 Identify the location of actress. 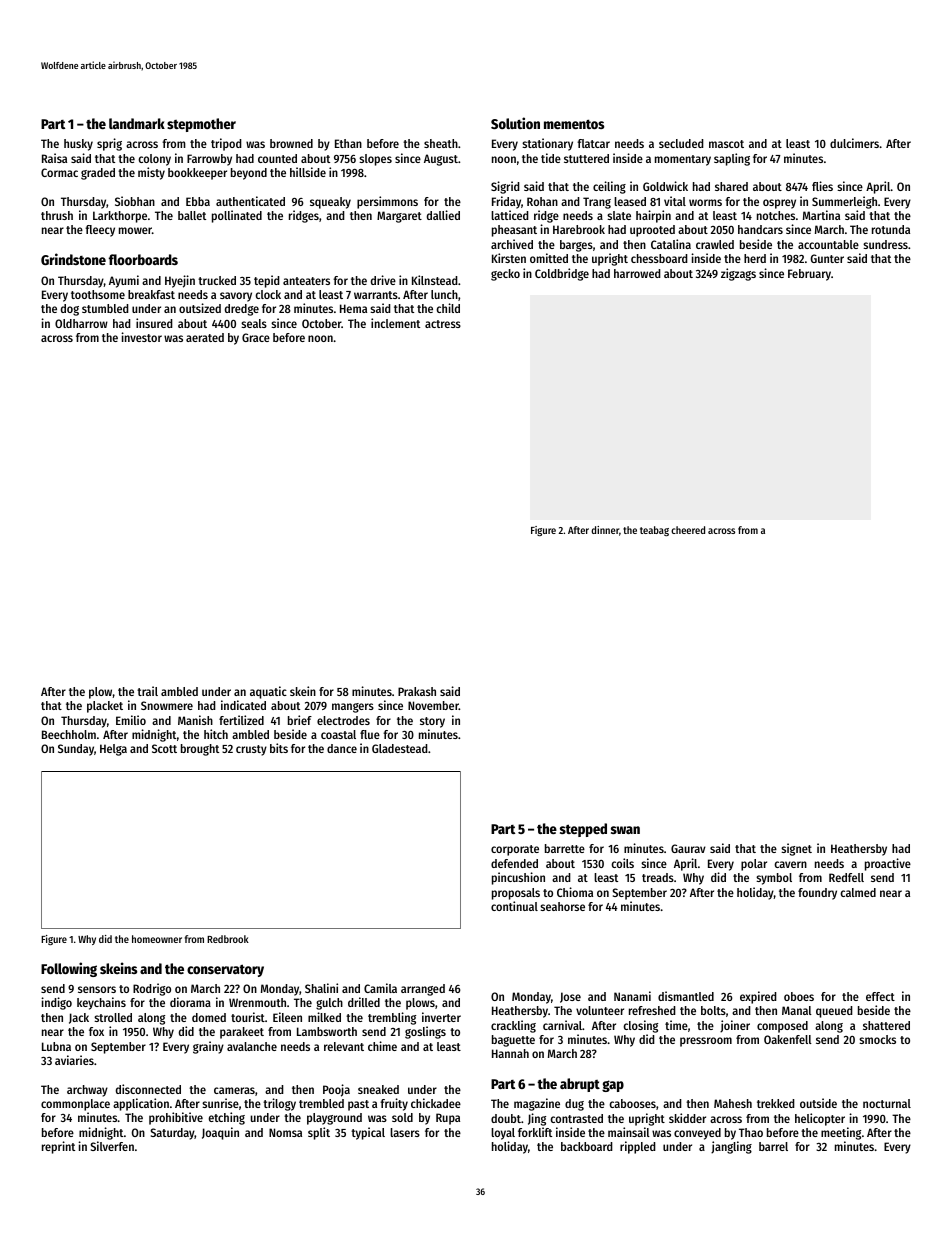
(443, 324).
